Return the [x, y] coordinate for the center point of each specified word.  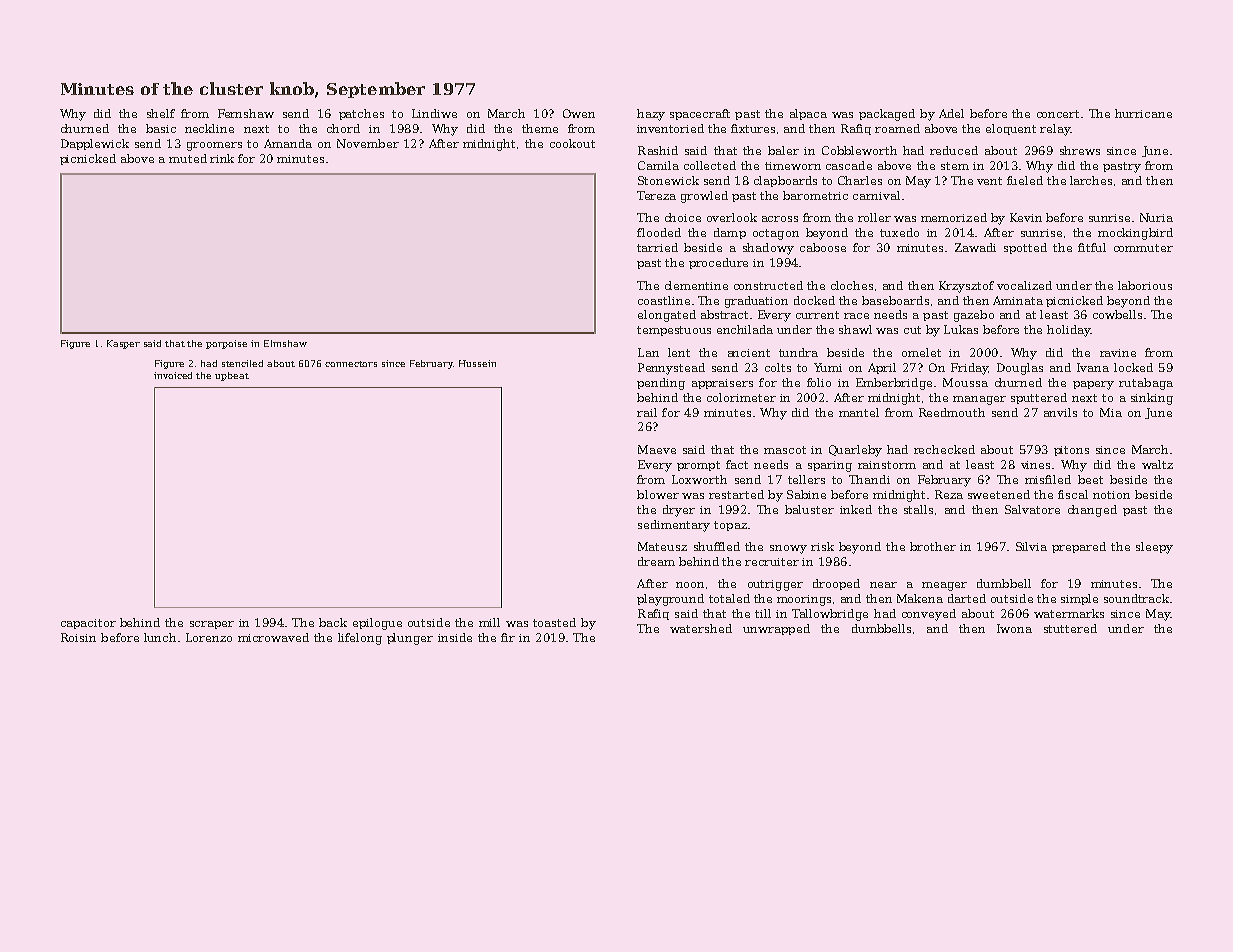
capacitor [88, 624]
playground [670, 600]
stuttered [1070, 628]
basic [161, 128]
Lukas [961, 329]
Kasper [123, 344]
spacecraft [700, 114]
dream [656, 561]
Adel [951, 113]
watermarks [1069, 613]
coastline [664, 300]
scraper [212, 625]
